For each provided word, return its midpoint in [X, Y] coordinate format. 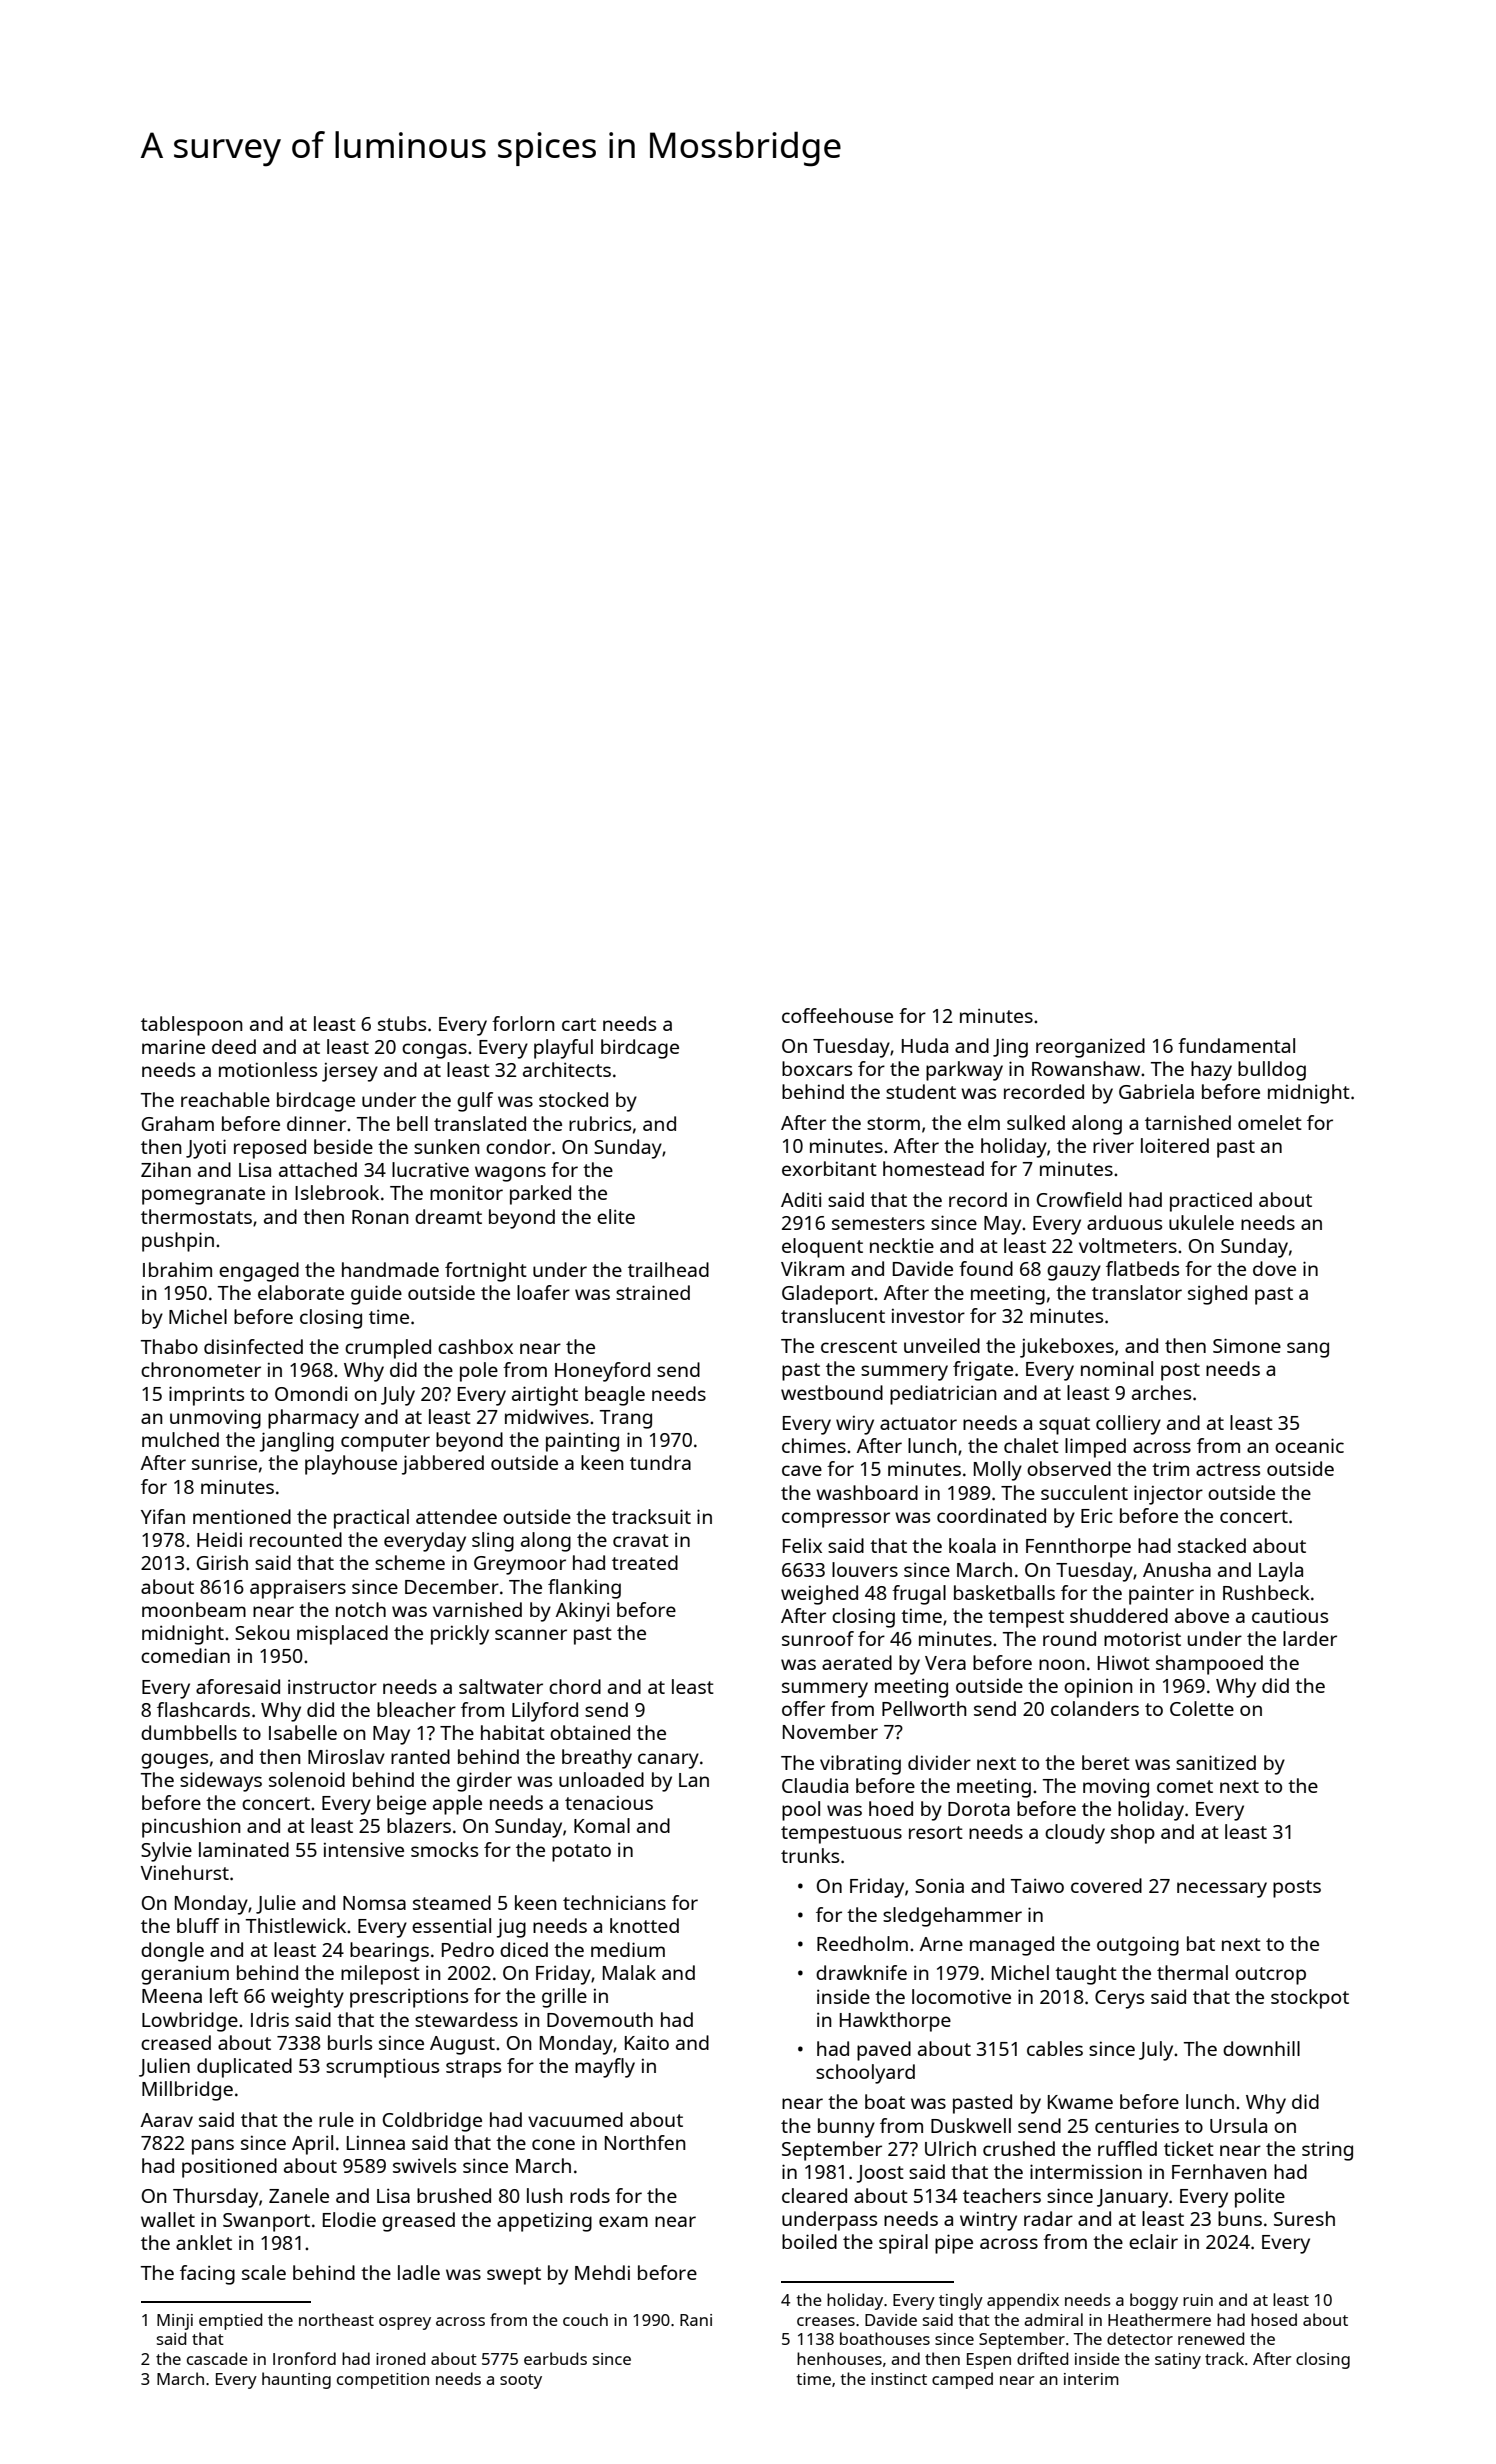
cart [579, 1024]
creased [176, 2042]
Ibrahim [177, 1269]
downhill [1261, 2048]
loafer [543, 1292]
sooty [521, 2381]
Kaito [647, 2042]
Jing [1010, 1048]
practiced [1211, 1202]
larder [1310, 1638]
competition [383, 2381]
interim [1091, 2379]
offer [803, 1708]
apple [457, 1805]
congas [434, 1051]
